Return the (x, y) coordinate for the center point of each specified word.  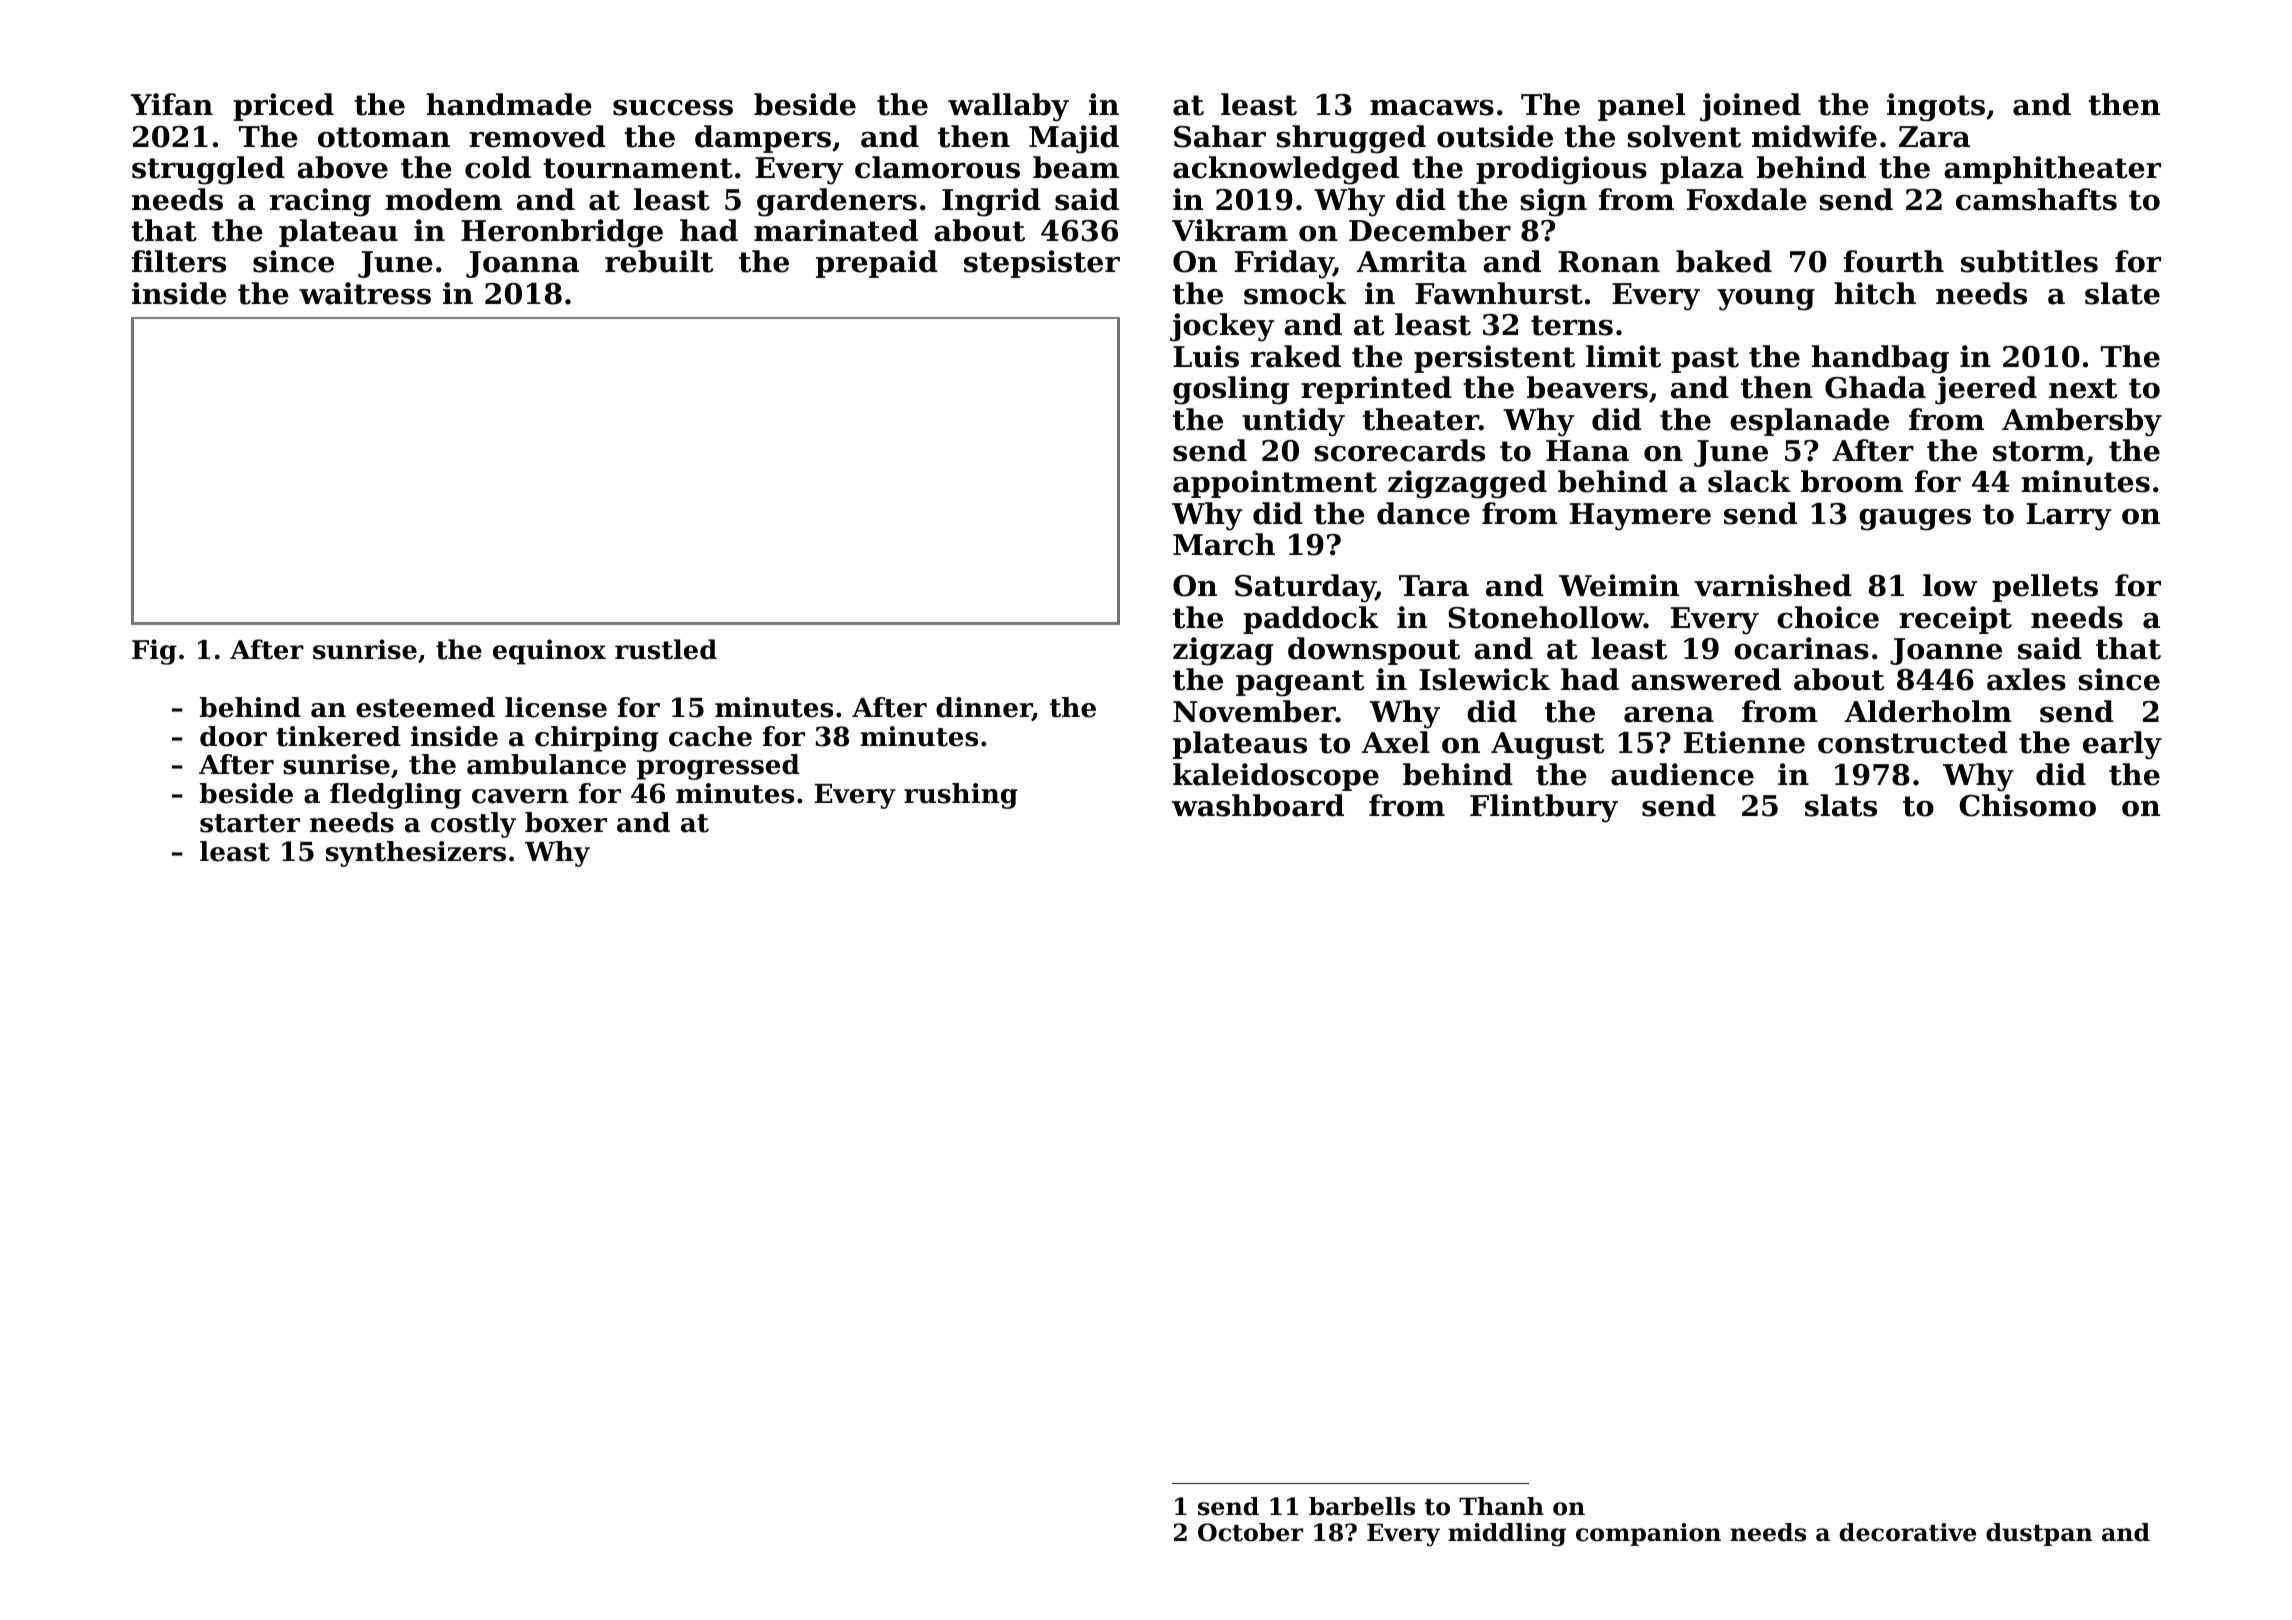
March (1224, 544)
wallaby (1008, 107)
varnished (1773, 585)
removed (537, 136)
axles (2026, 679)
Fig (154, 652)
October (1250, 1532)
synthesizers (416, 854)
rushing (961, 796)
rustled (666, 649)
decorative (1907, 1532)
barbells (1362, 1506)
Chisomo (2027, 805)
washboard (1258, 805)
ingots (1936, 107)
